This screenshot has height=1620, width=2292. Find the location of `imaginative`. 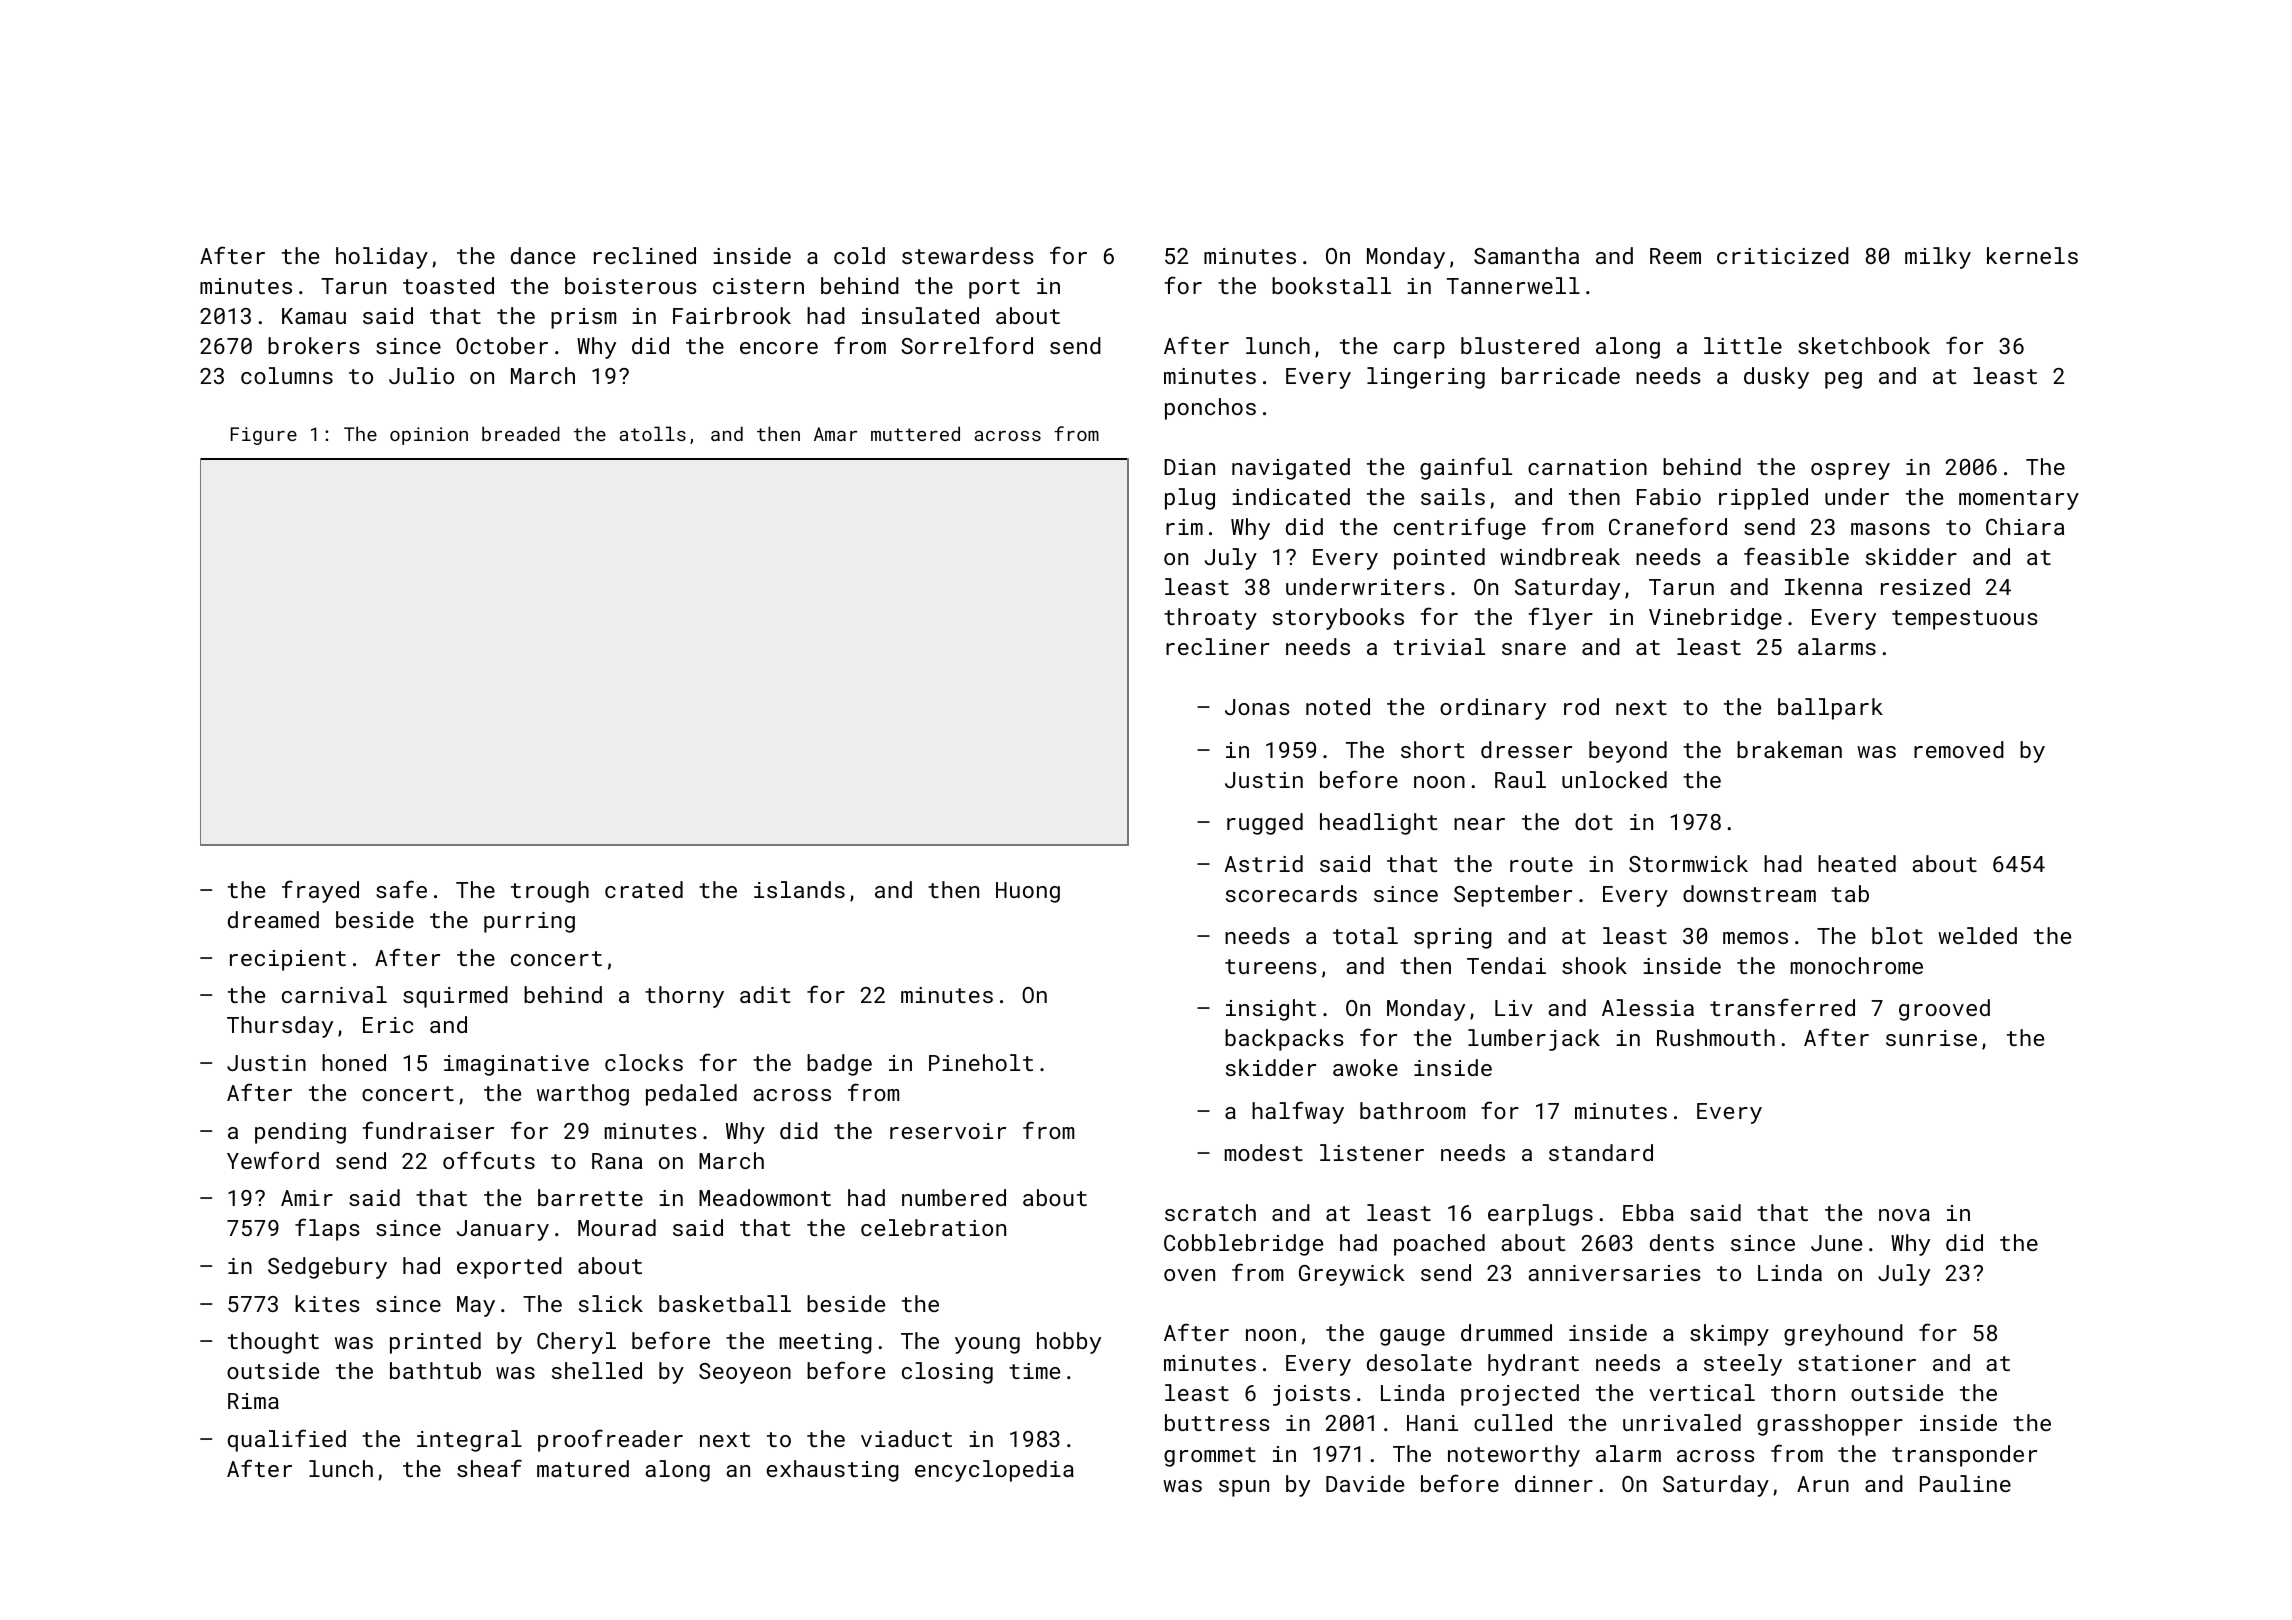

imaginative is located at coordinates (516, 1065).
